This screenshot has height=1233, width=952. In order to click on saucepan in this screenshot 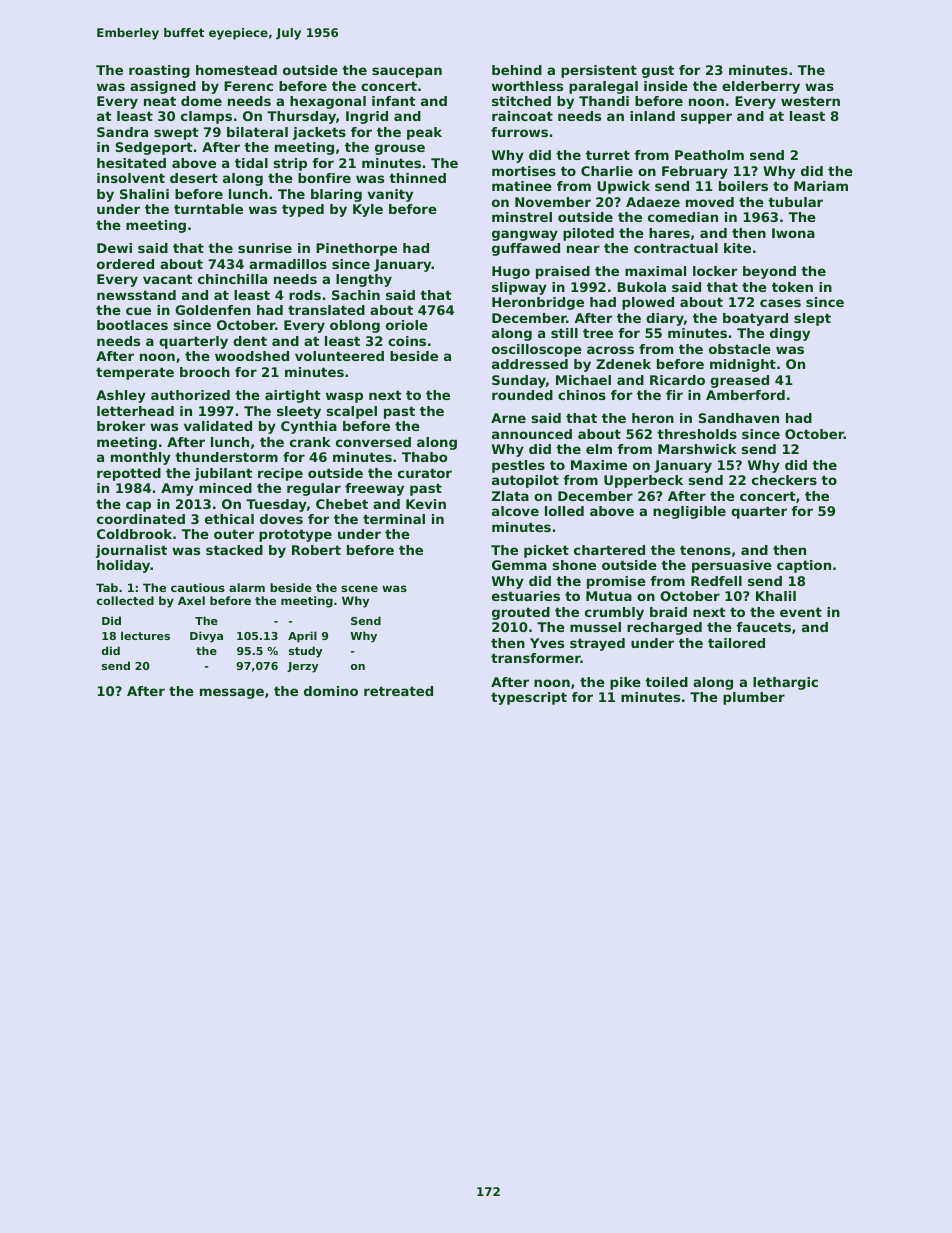, I will do `click(407, 72)`.
